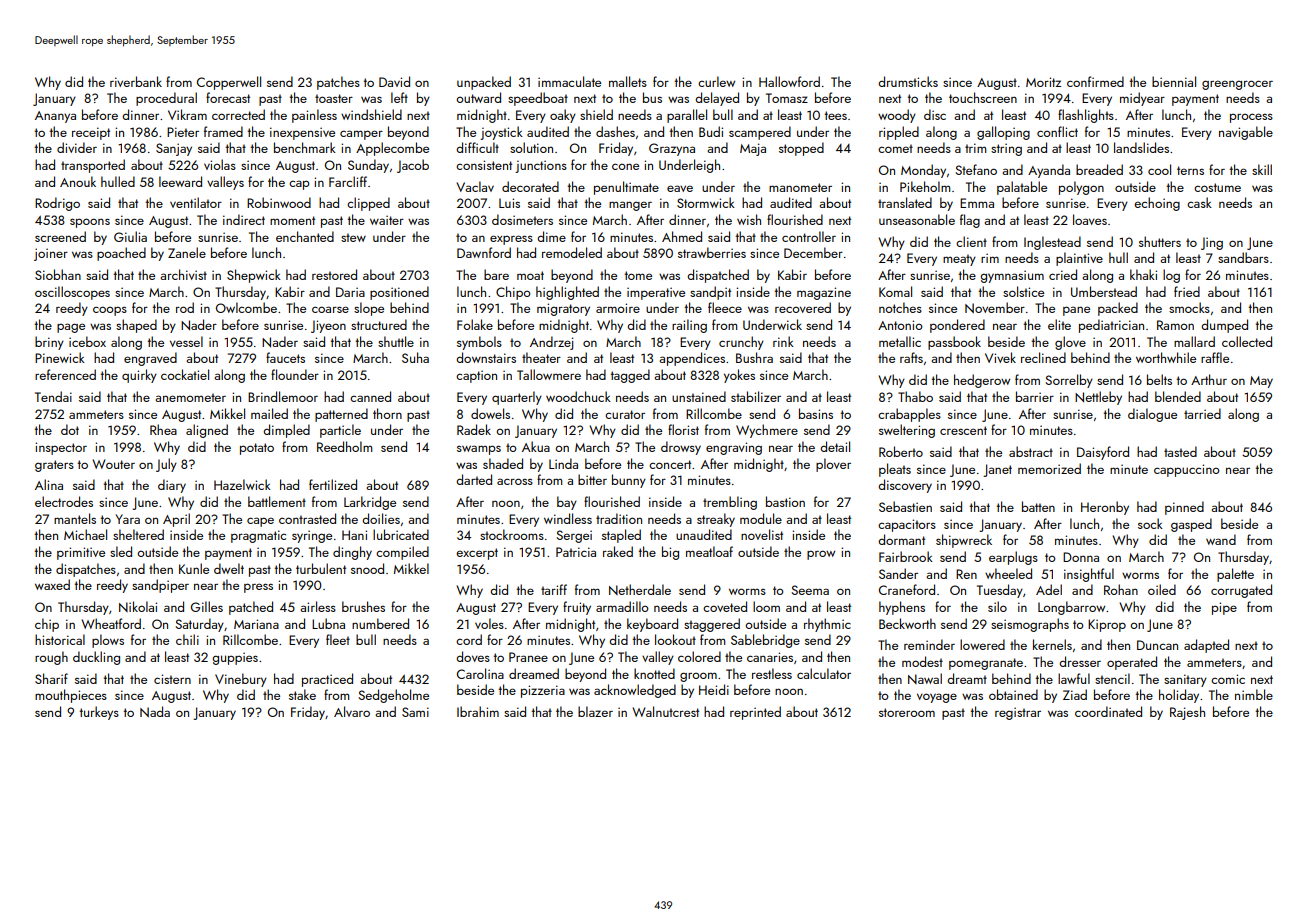  What do you see at coordinates (530, 275) in the image?
I see `moat` at bounding box center [530, 275].
